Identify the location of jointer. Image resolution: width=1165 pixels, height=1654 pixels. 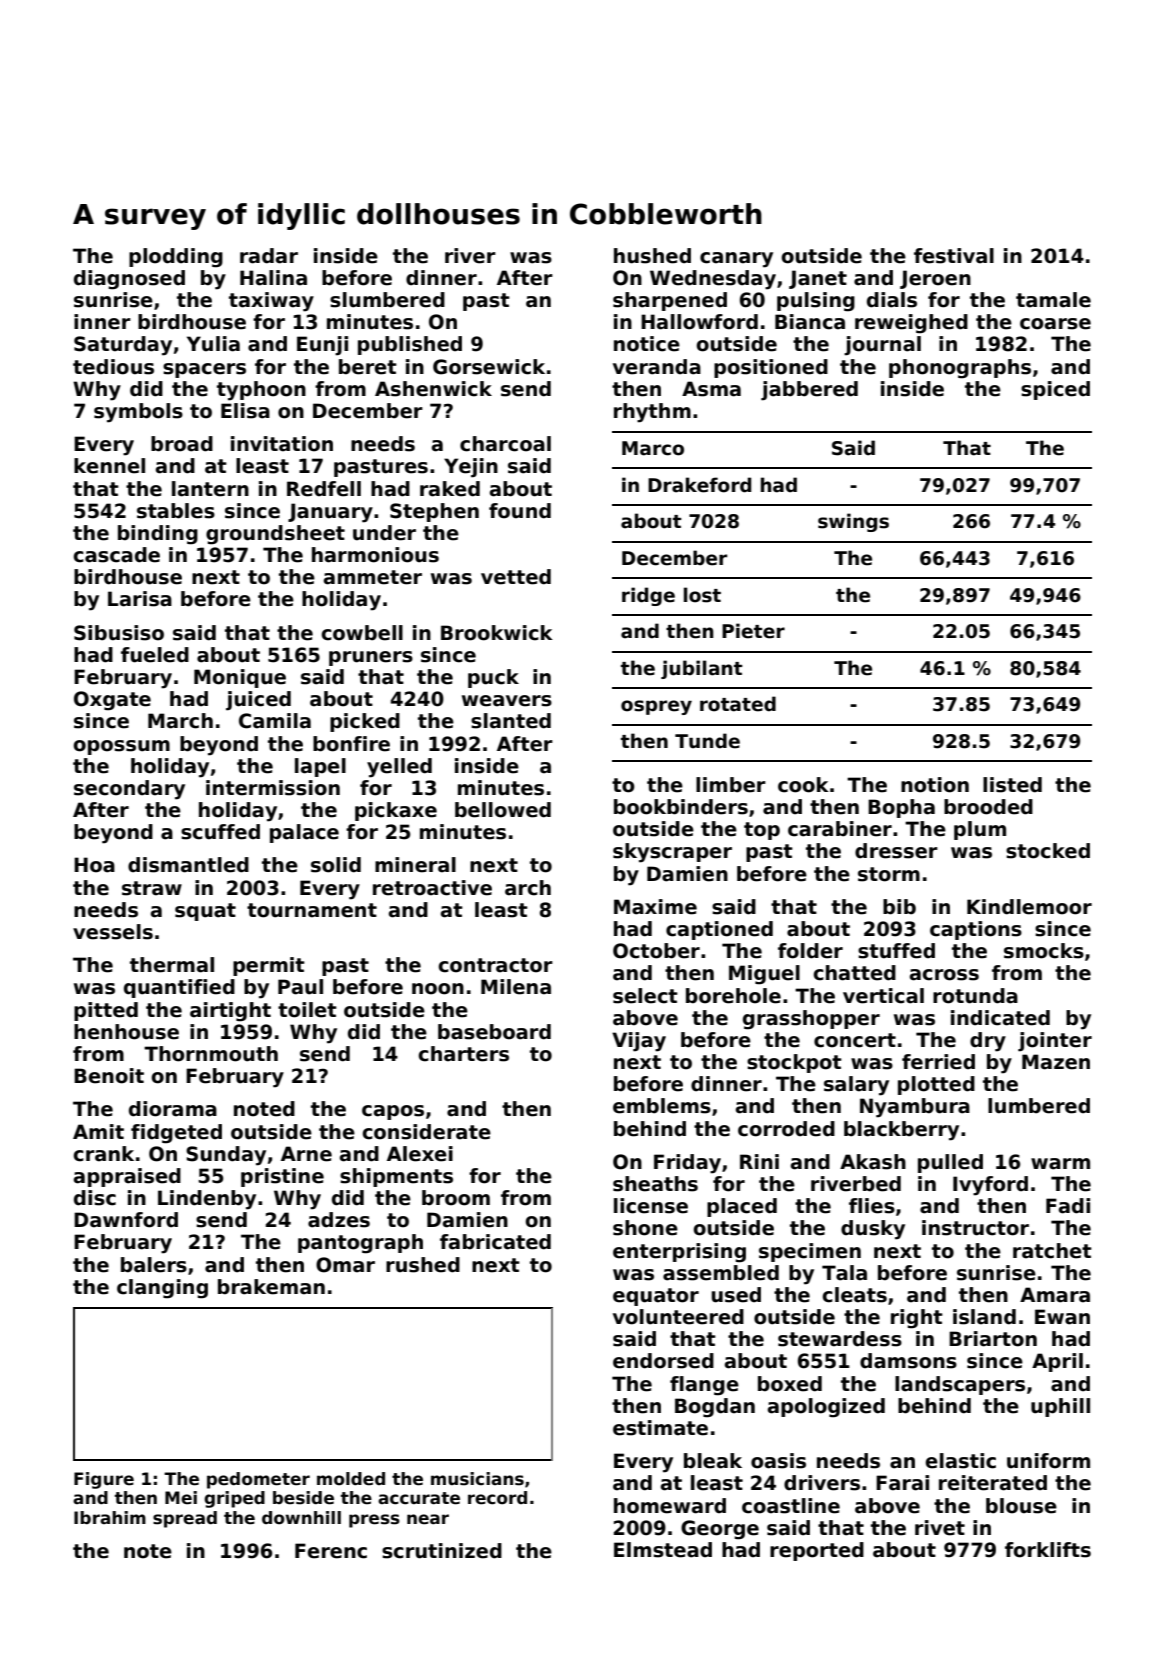
(1055, 1042).
